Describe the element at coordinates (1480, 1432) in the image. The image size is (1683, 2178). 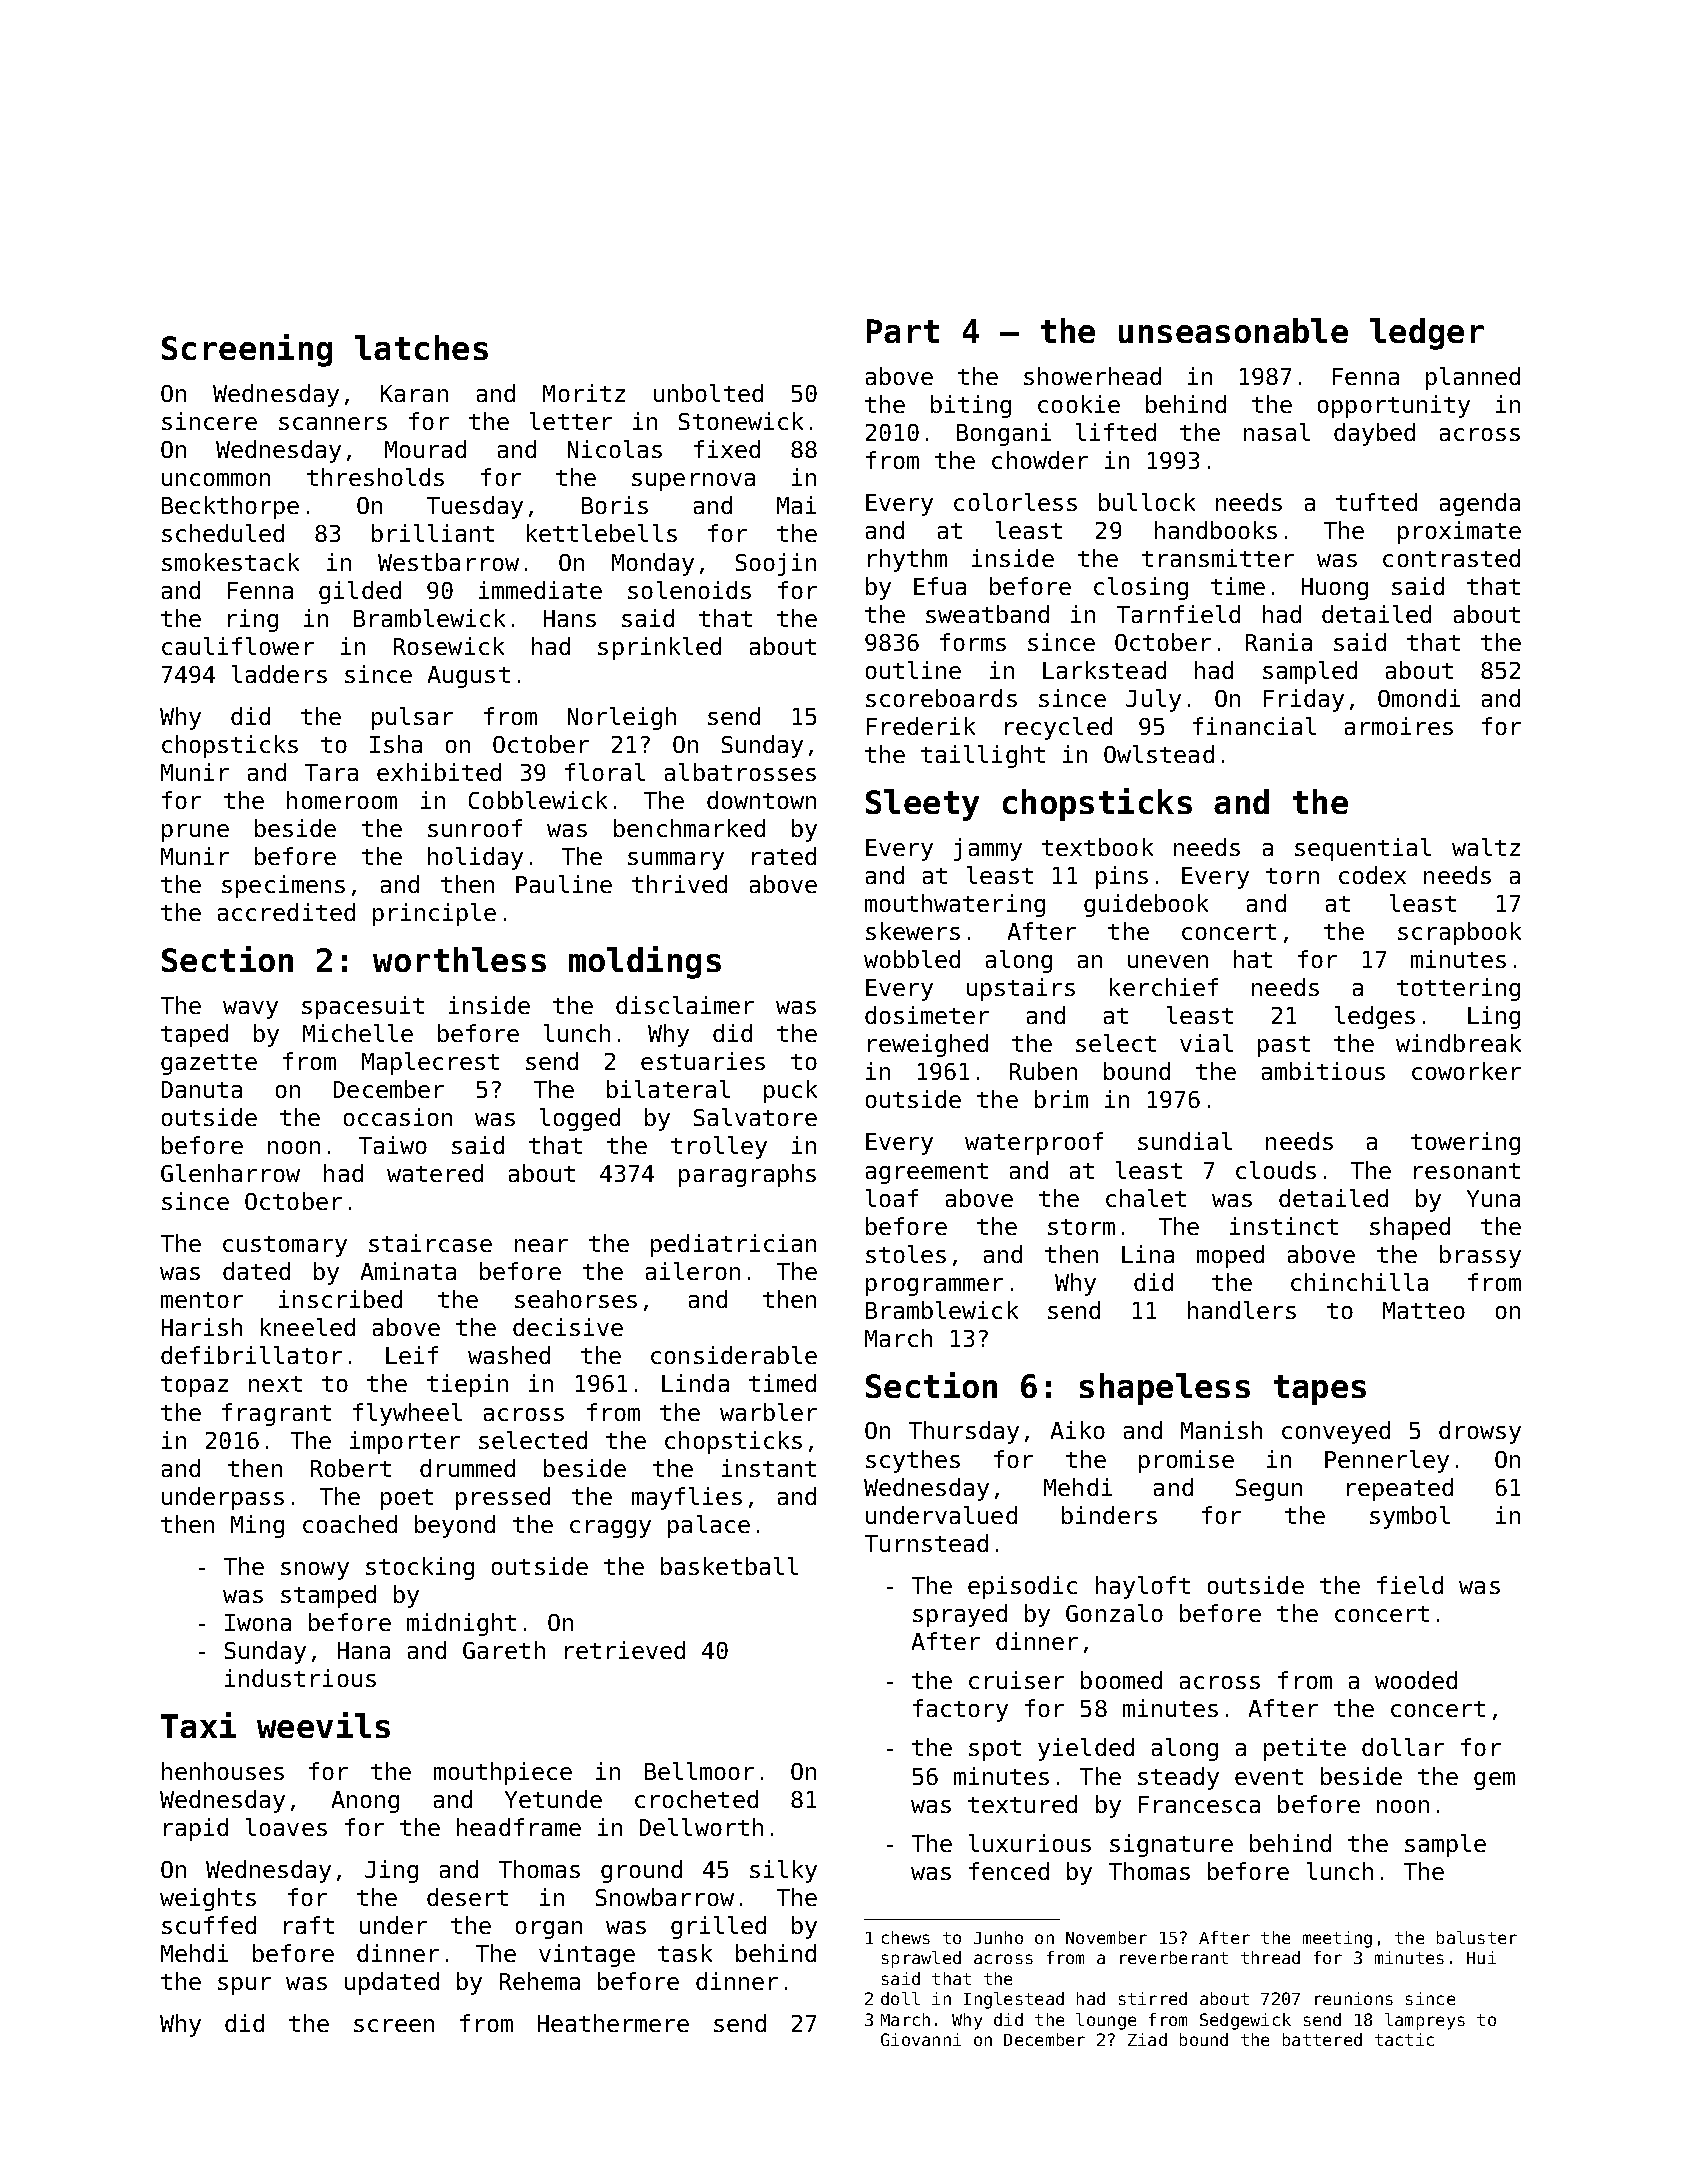
I see `drowsy` at that location.
